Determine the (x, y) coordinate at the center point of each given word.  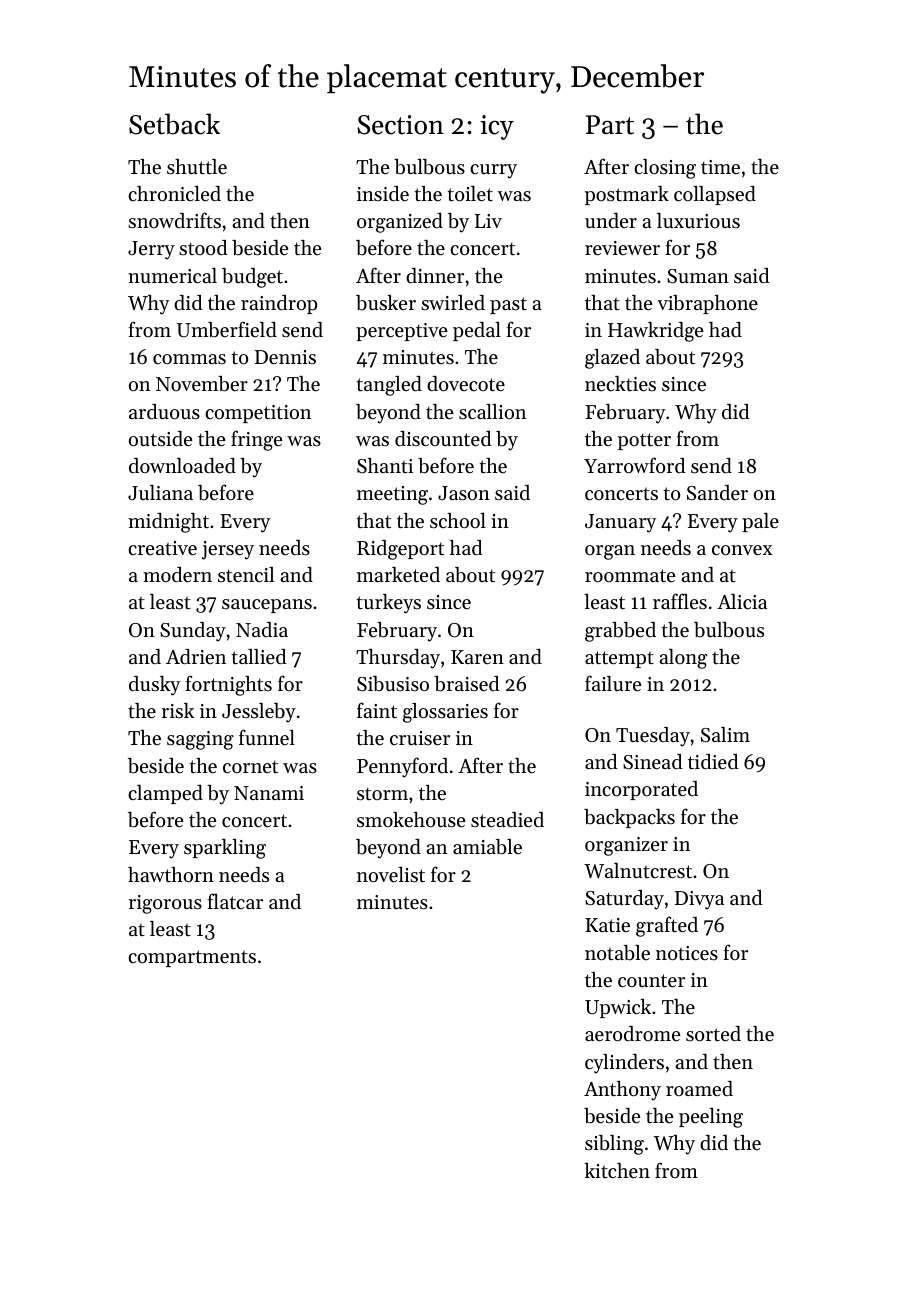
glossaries (445, 713)
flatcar (235, 901)
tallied (258, 657)
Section (400, 125)
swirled (453, 303)
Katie (607, 925)
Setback (174, 124)
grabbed (620, 632)
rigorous (165, 904)
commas (189, 359)
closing (665, 169)
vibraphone (707, 304)
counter (651, 981)
